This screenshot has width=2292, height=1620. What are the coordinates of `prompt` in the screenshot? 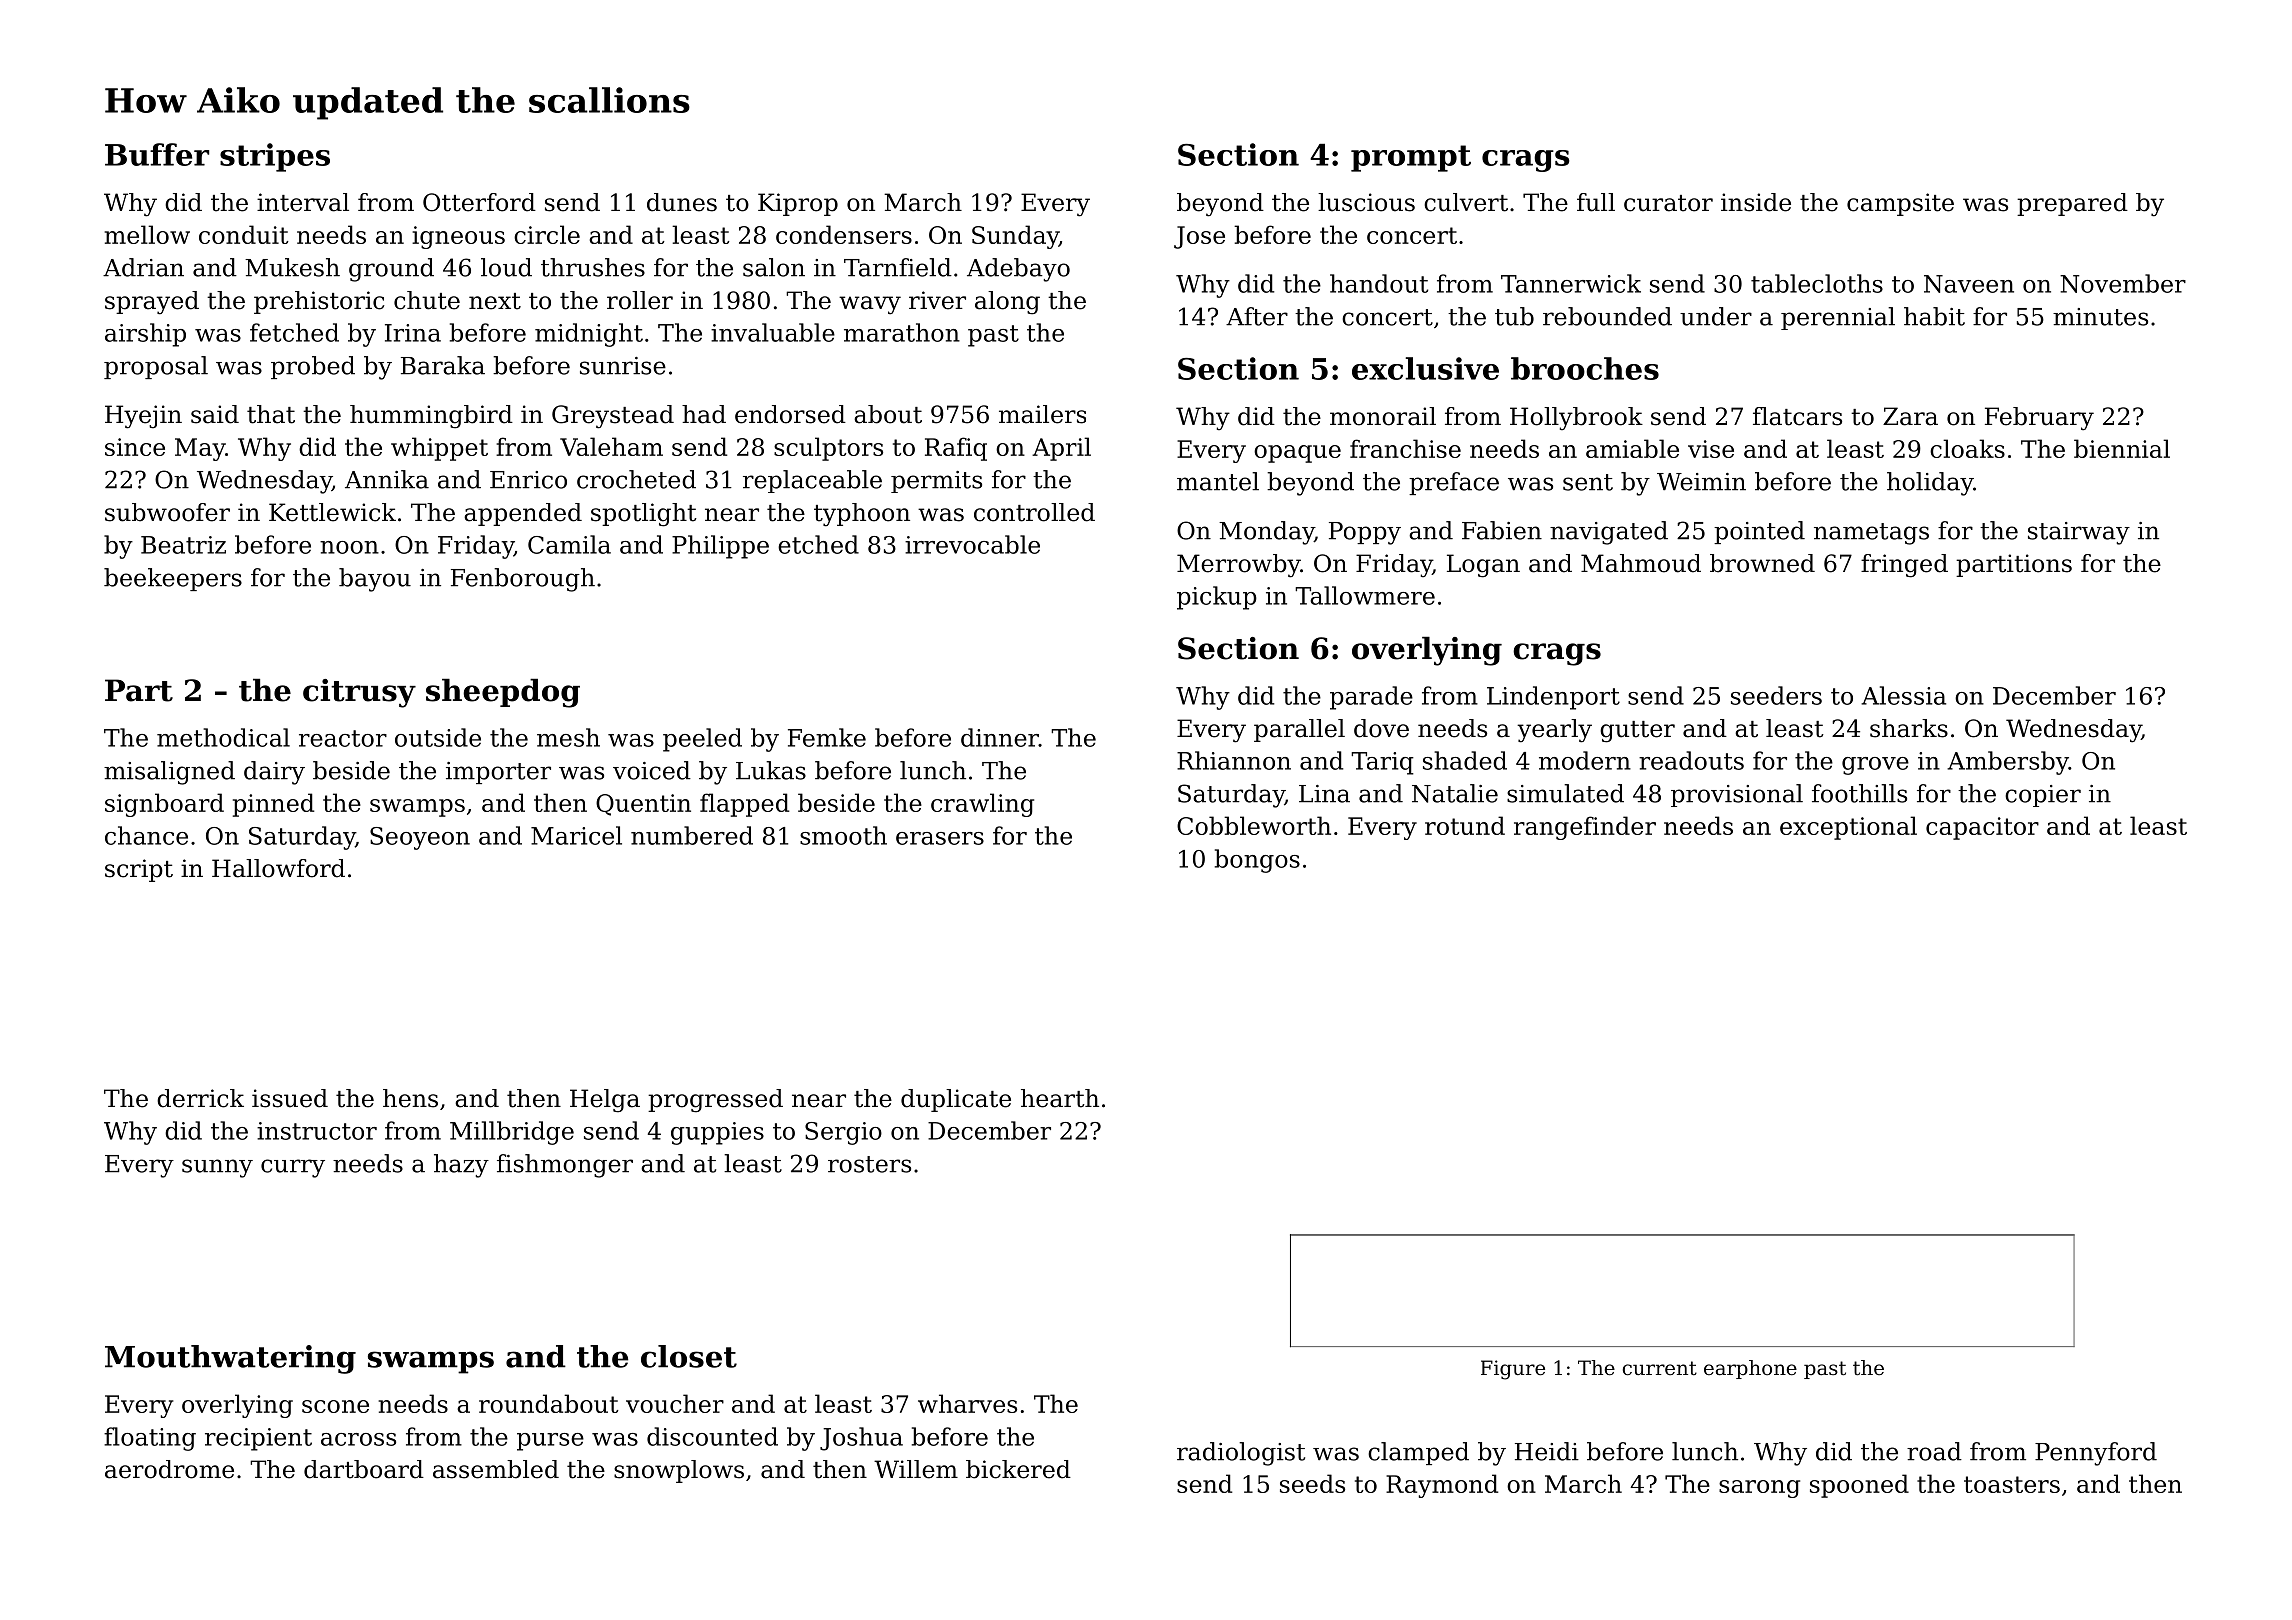 It's located at (1411, 158).
